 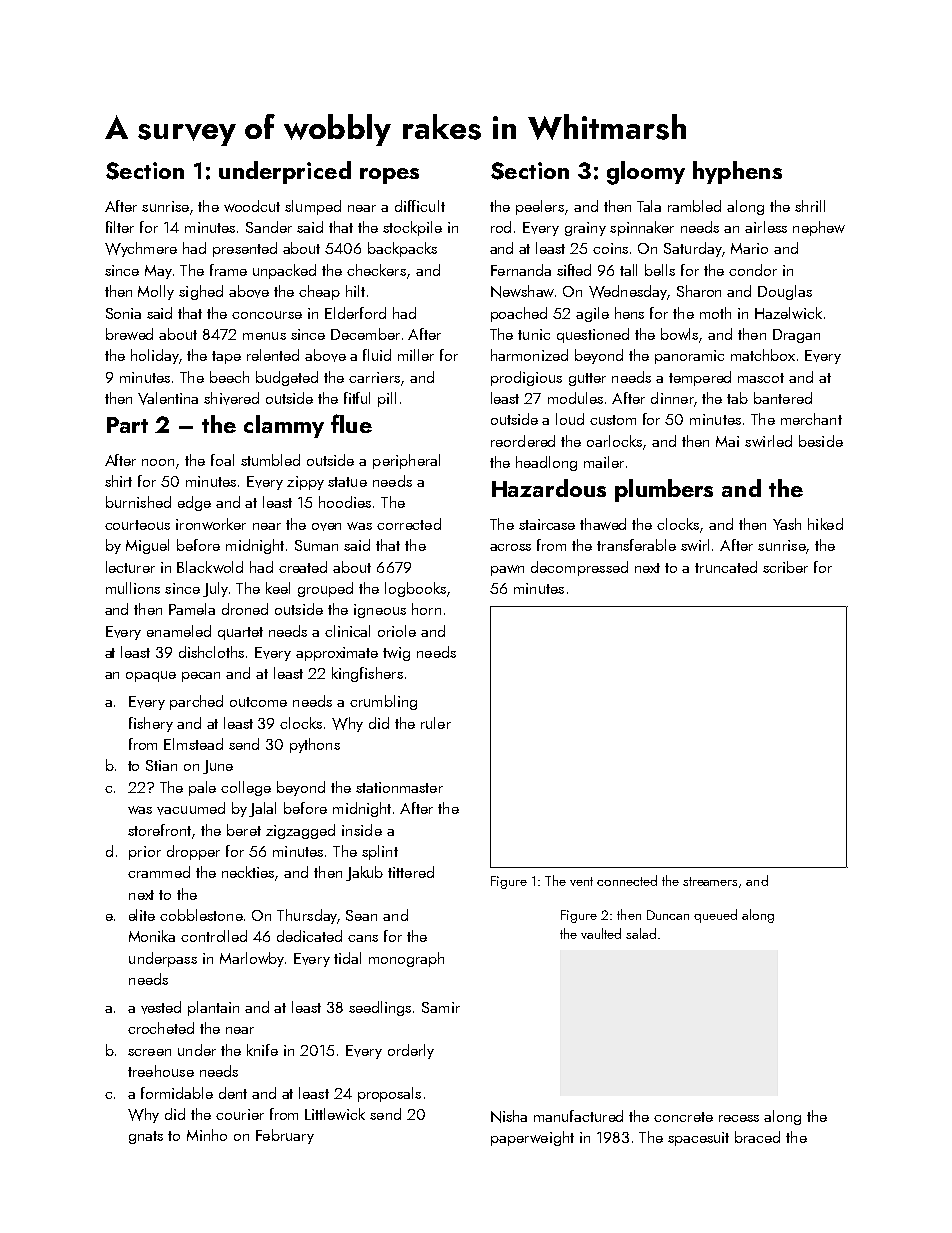 I want to click on shrill, so click(x=810, y=206).
